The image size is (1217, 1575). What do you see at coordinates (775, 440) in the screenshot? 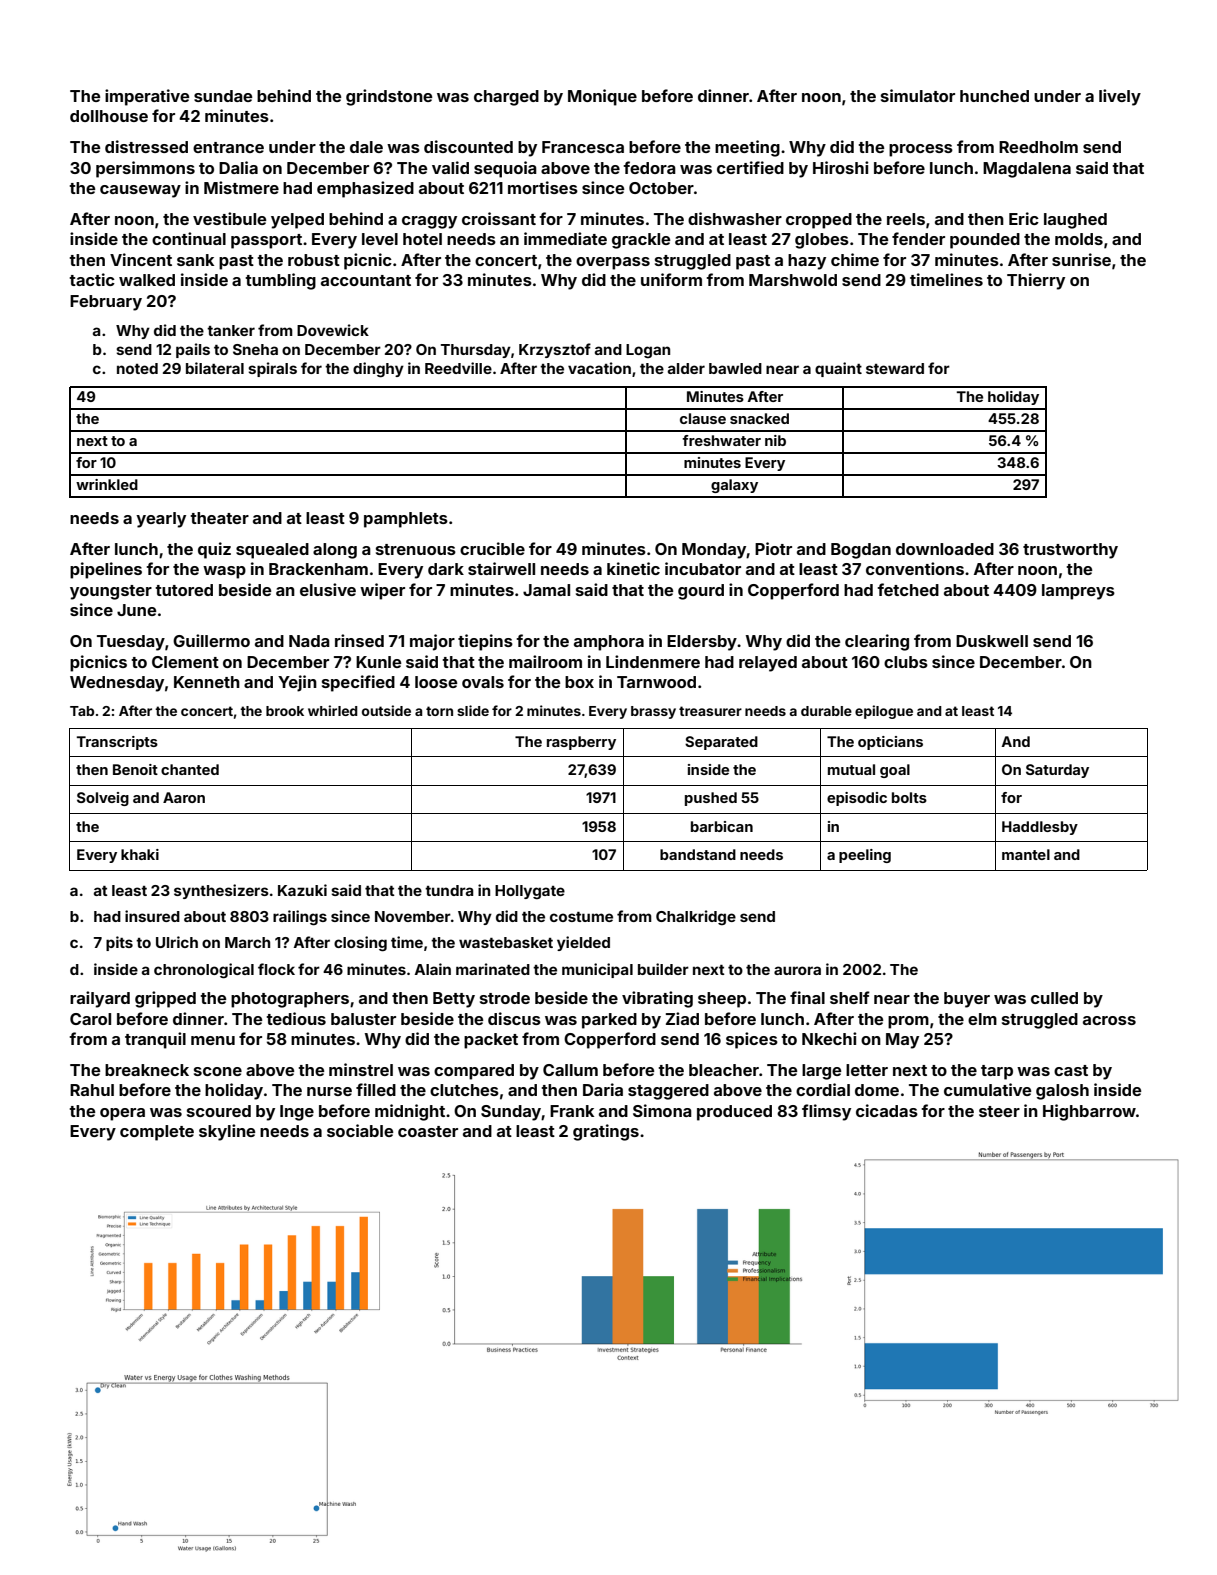
I see `nib` at bounding box center [775, 440].
